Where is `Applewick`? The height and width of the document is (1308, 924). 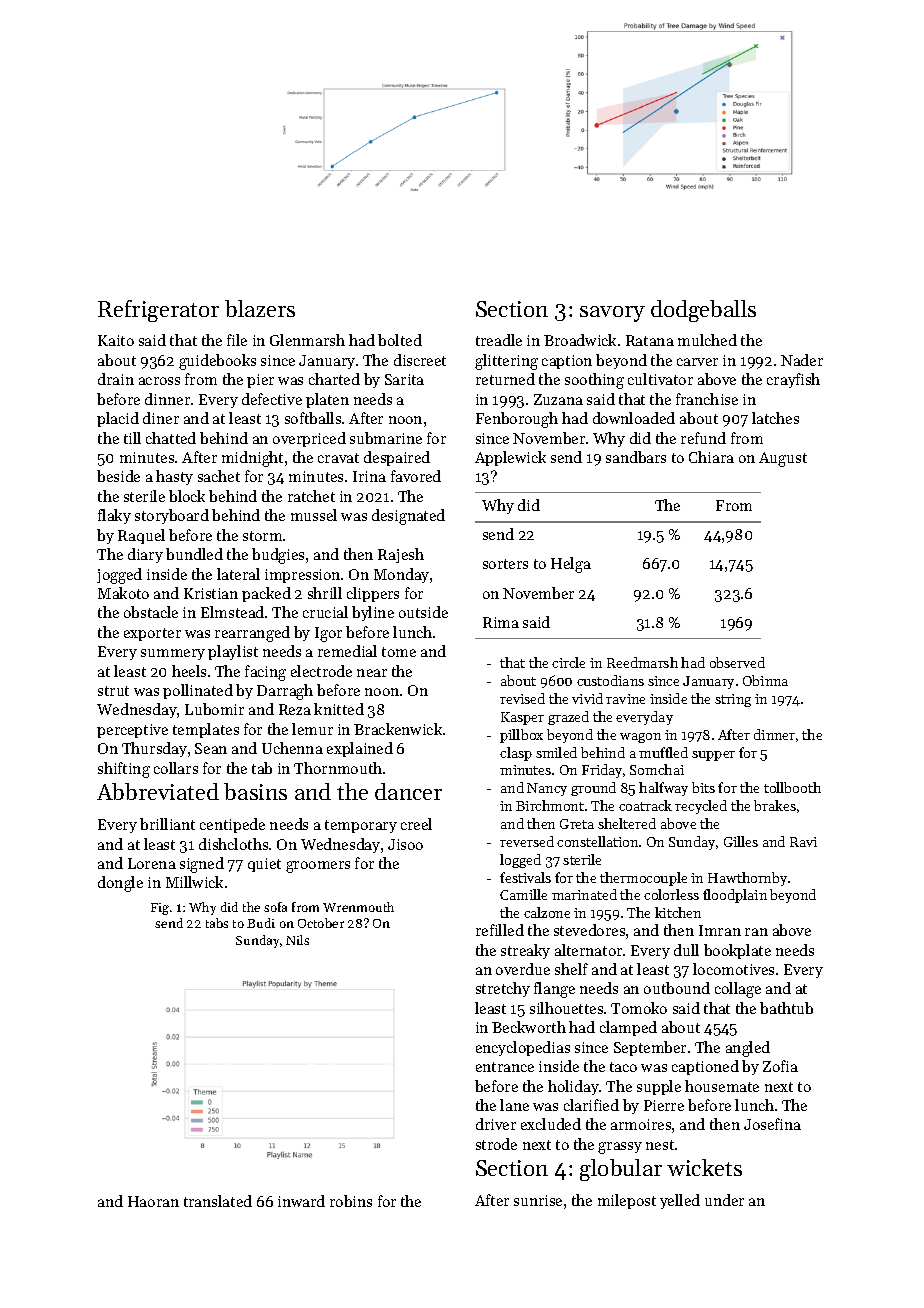 Applewick is located at coordinates (510, 458).
